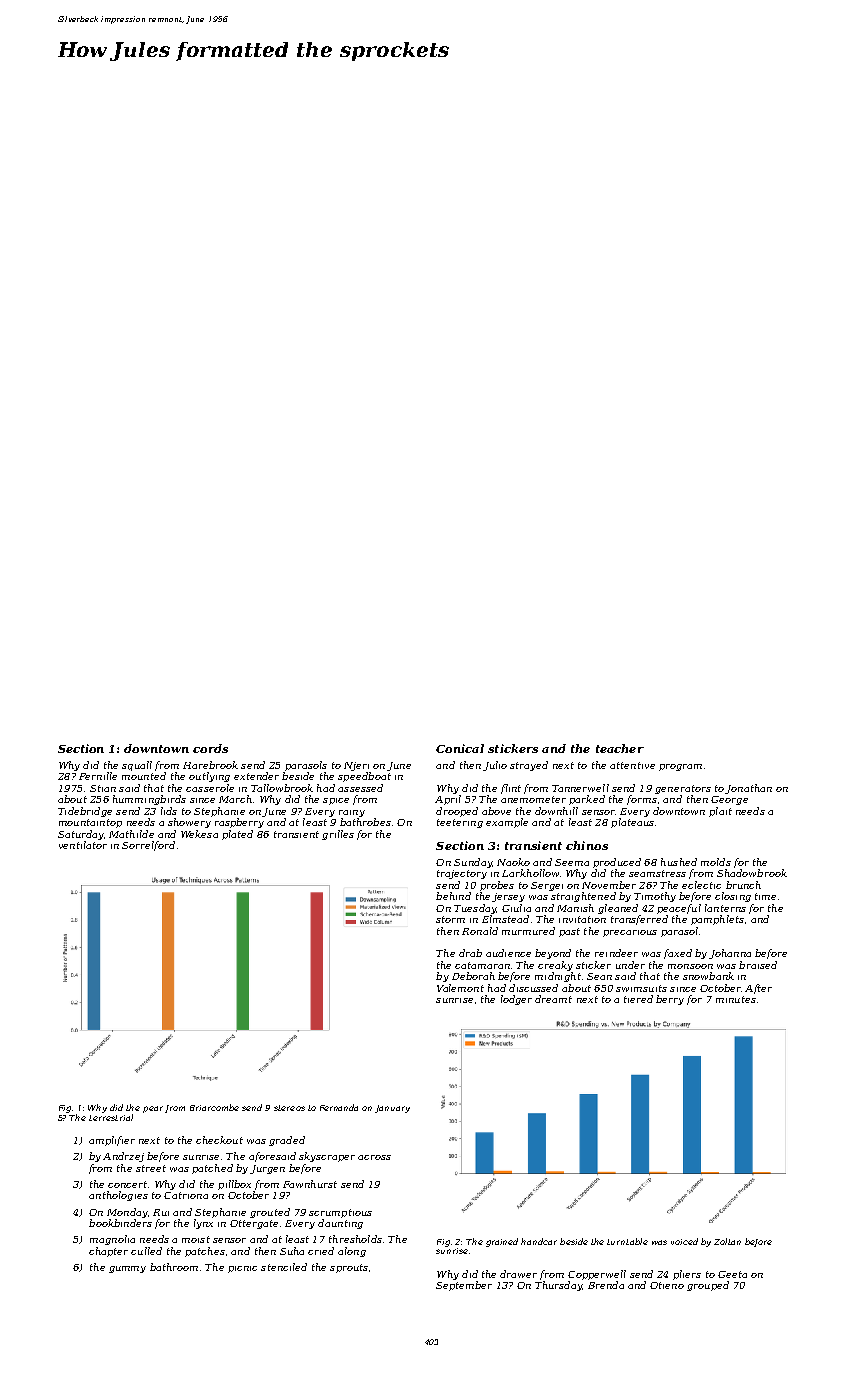 This document has height=1400, width=849. I want to click on minutes, so click(736, 999).
